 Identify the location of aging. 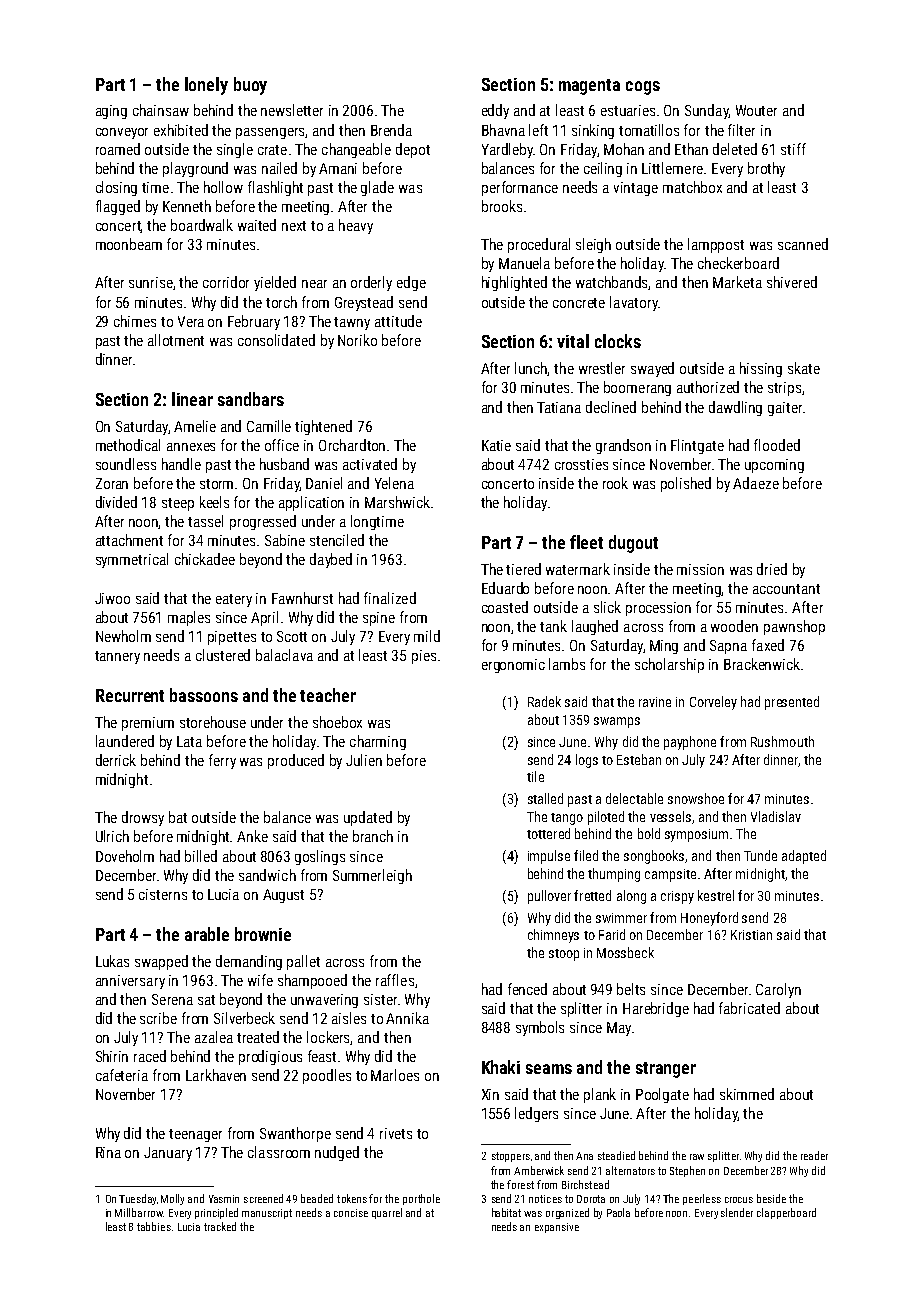
(111, 112).
